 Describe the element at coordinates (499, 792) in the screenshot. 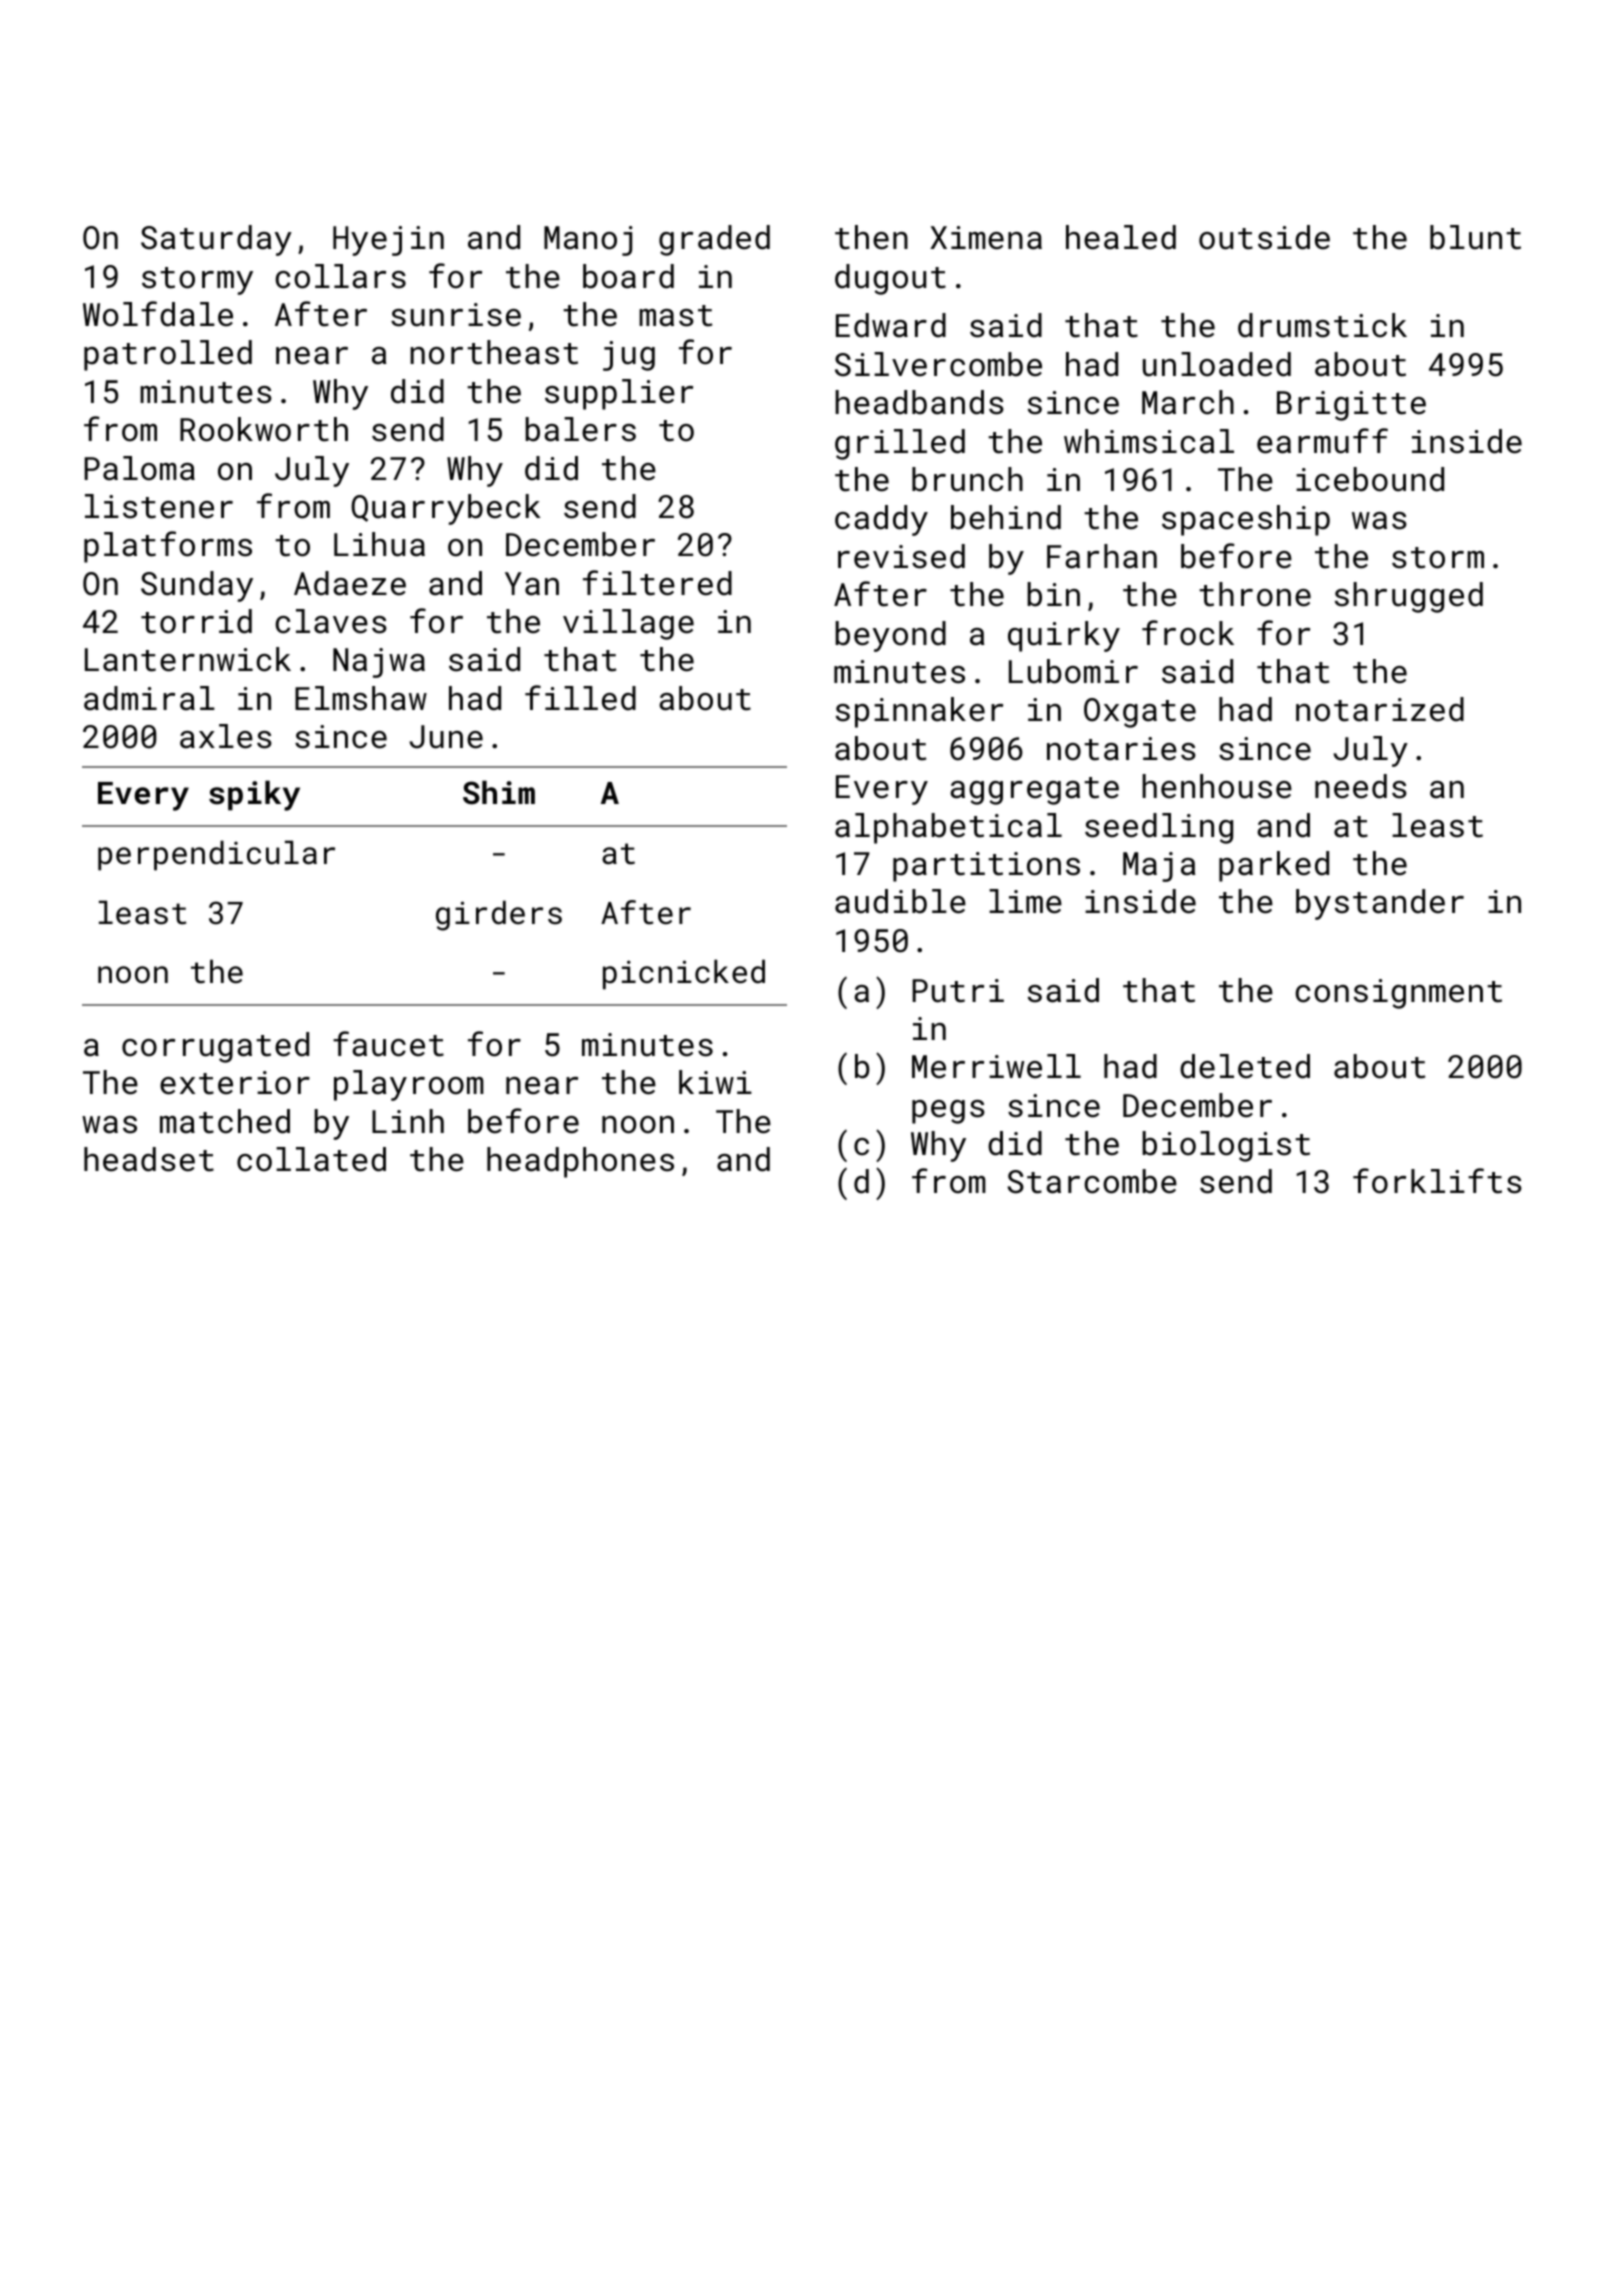

I see `Shim` at that location.
